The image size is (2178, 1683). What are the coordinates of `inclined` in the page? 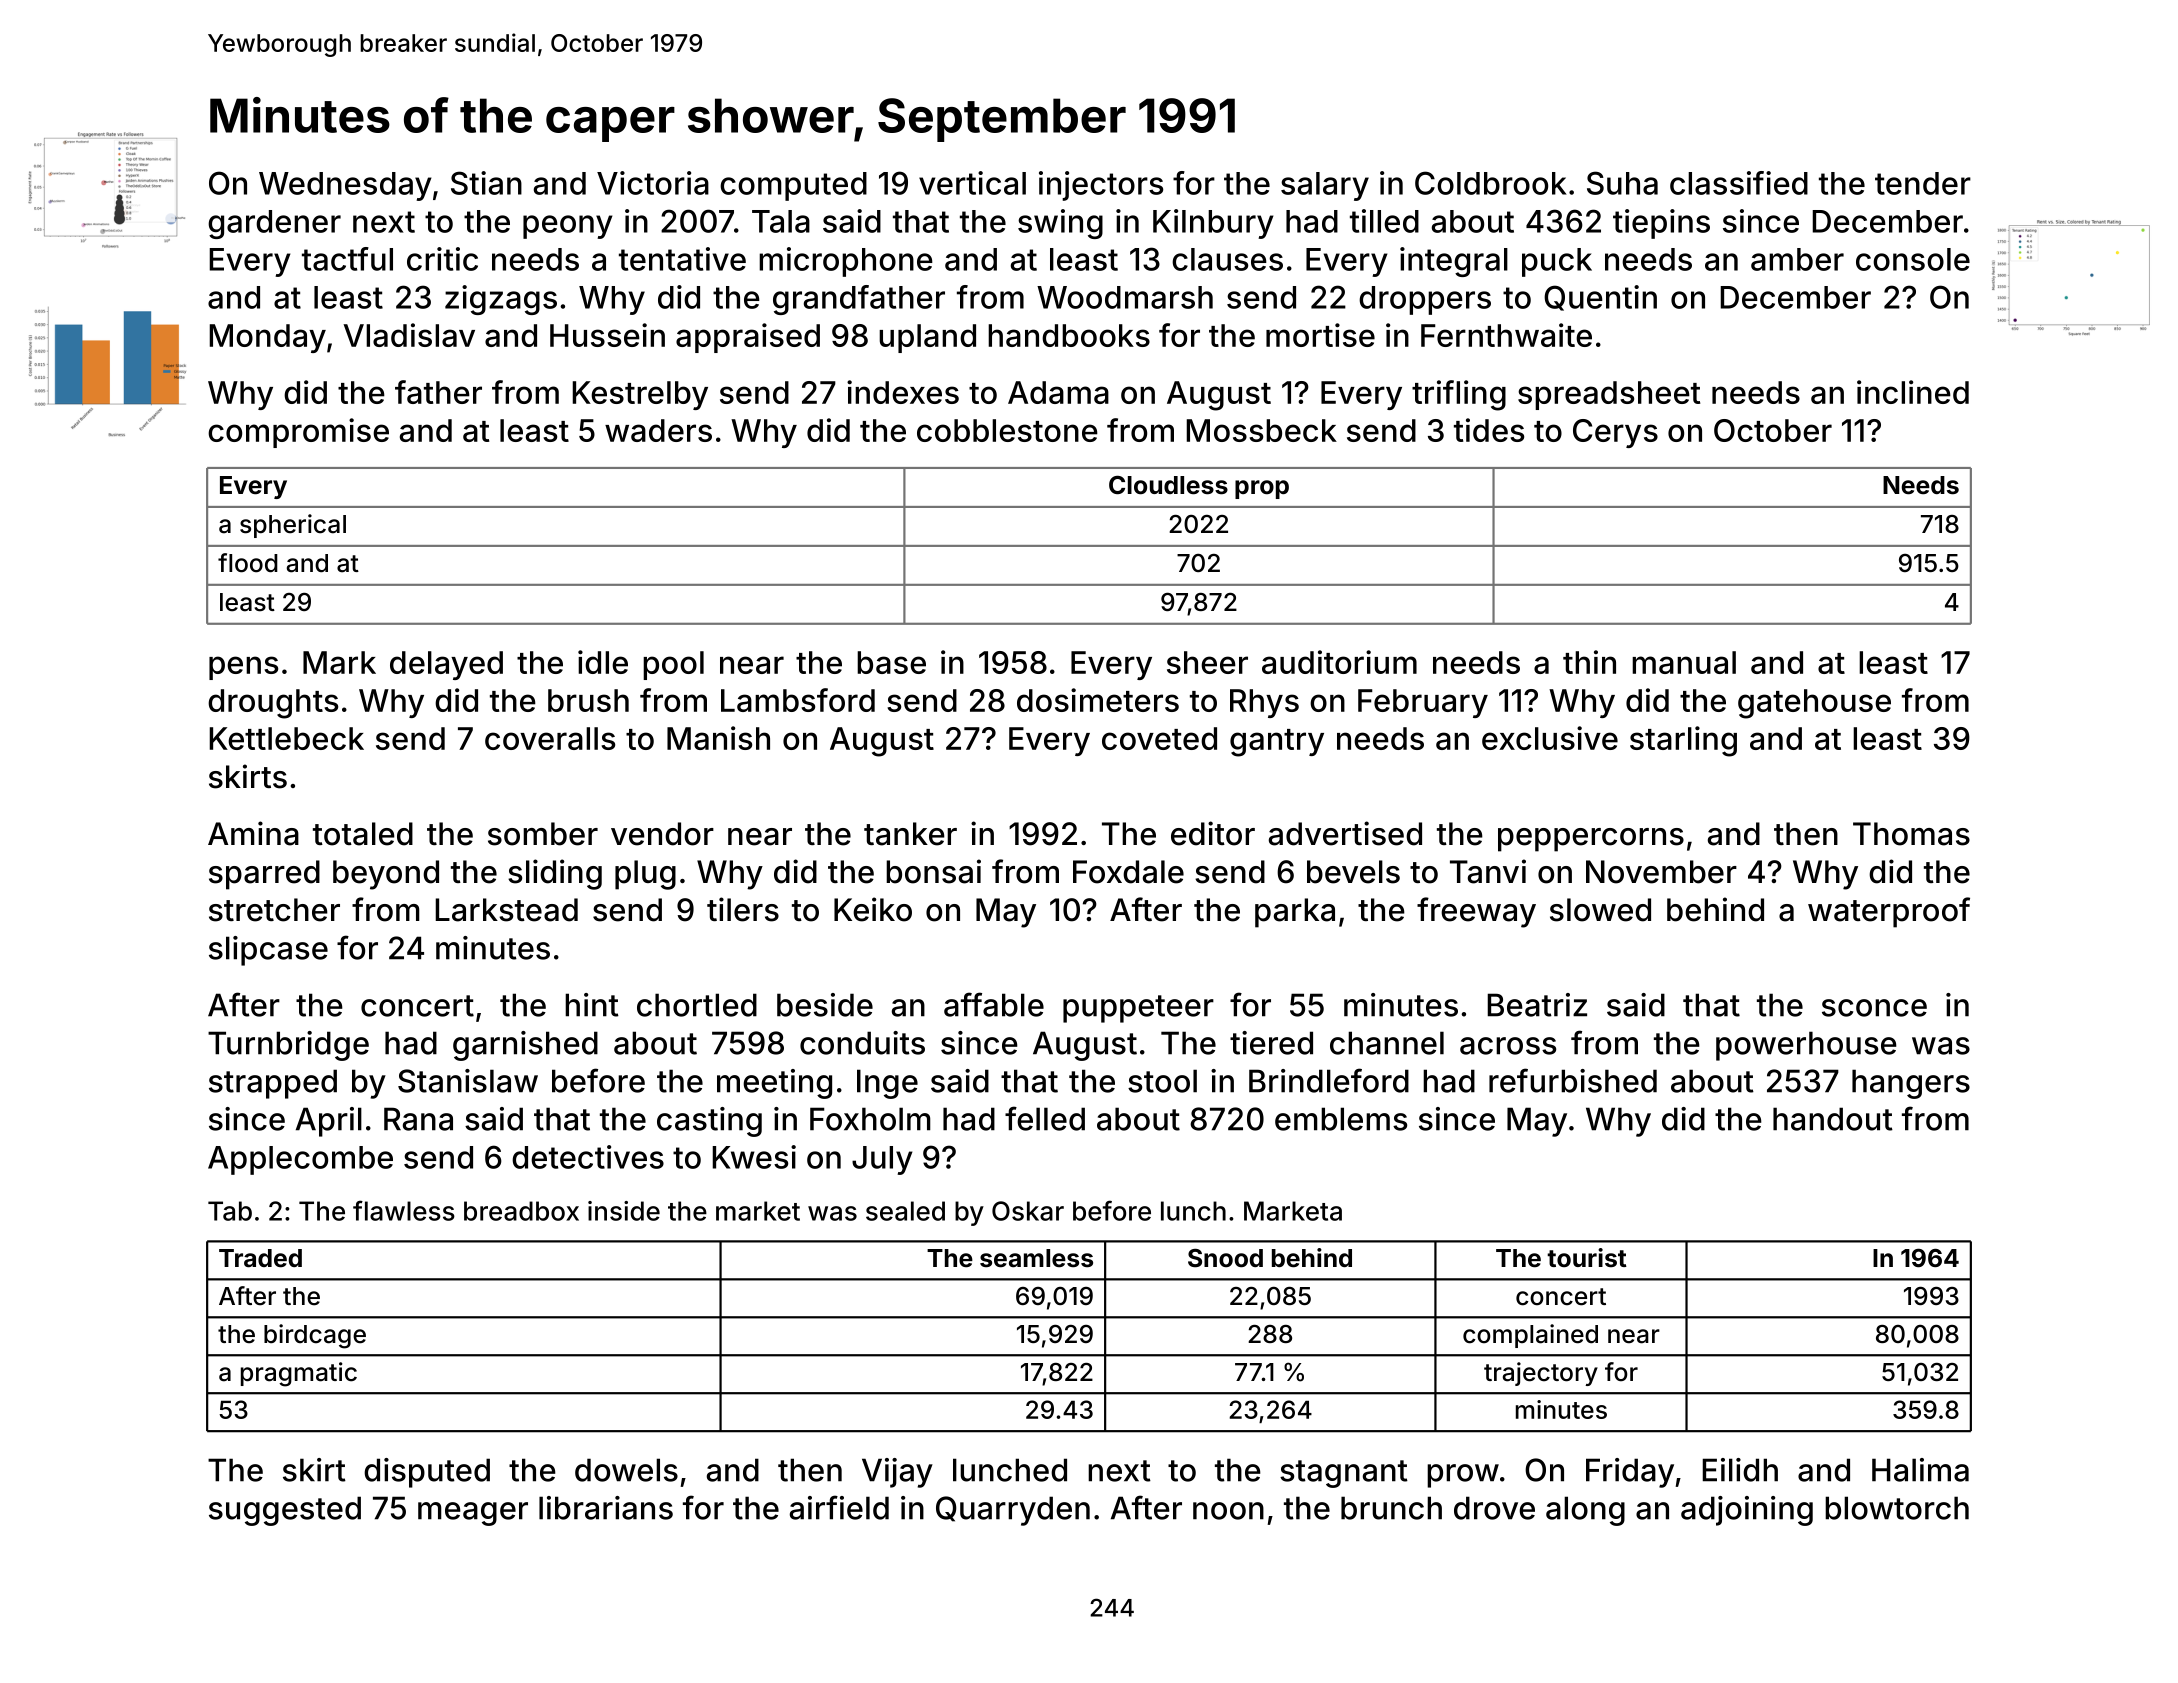 It's located at (1913, 392).
